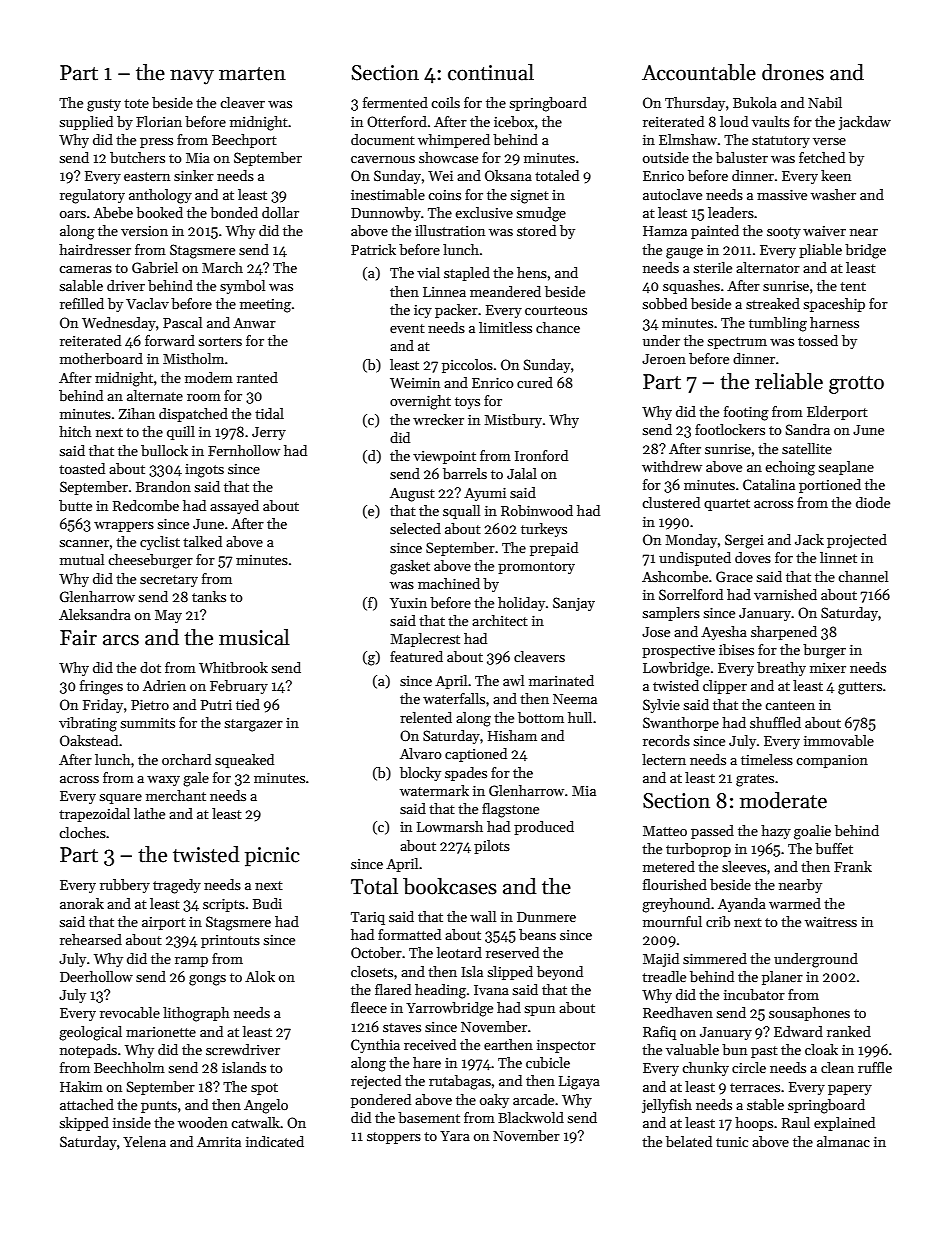  I want to click on navy, so click(192, 77).
